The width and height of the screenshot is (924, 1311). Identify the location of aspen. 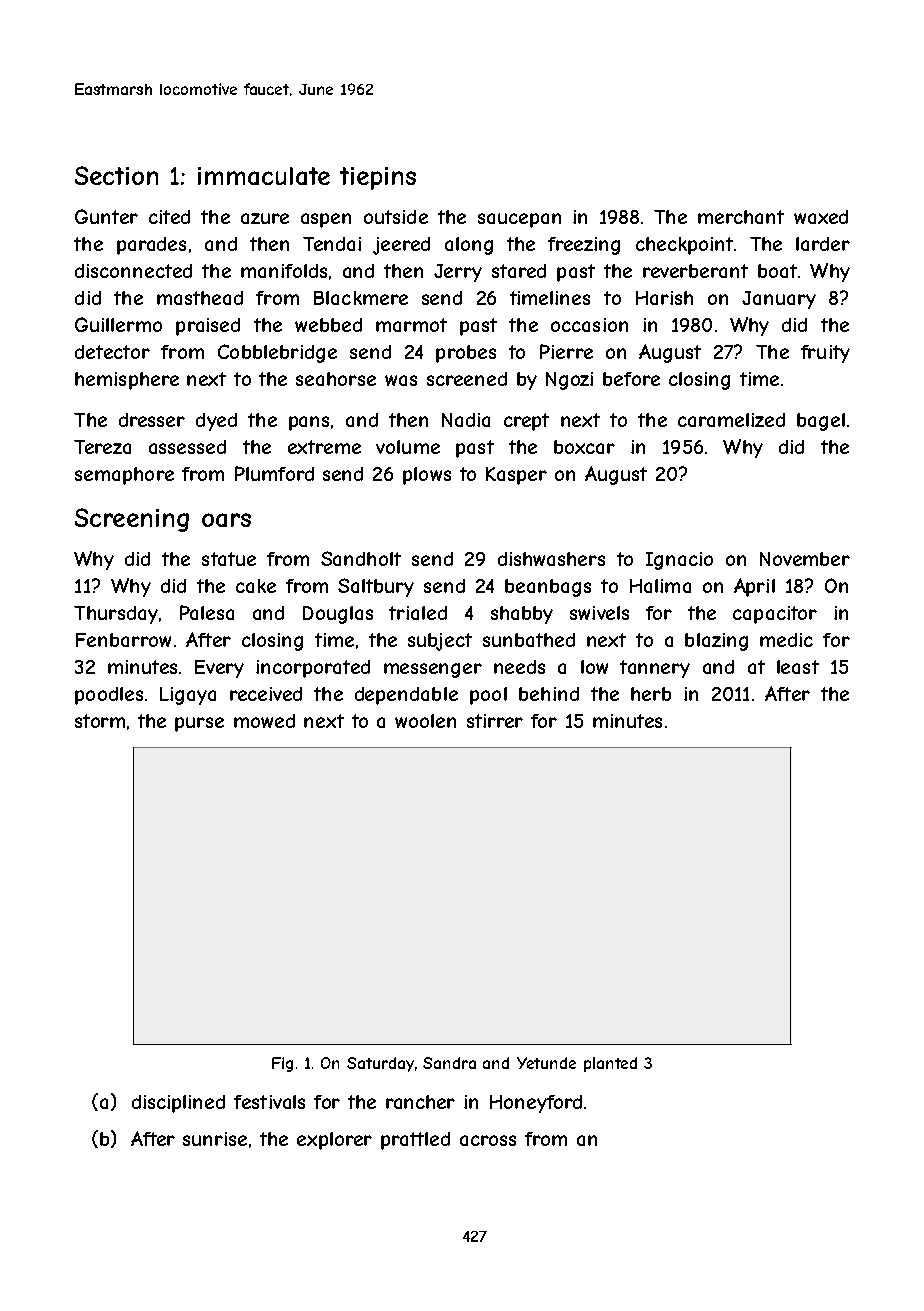
(326, 220).
